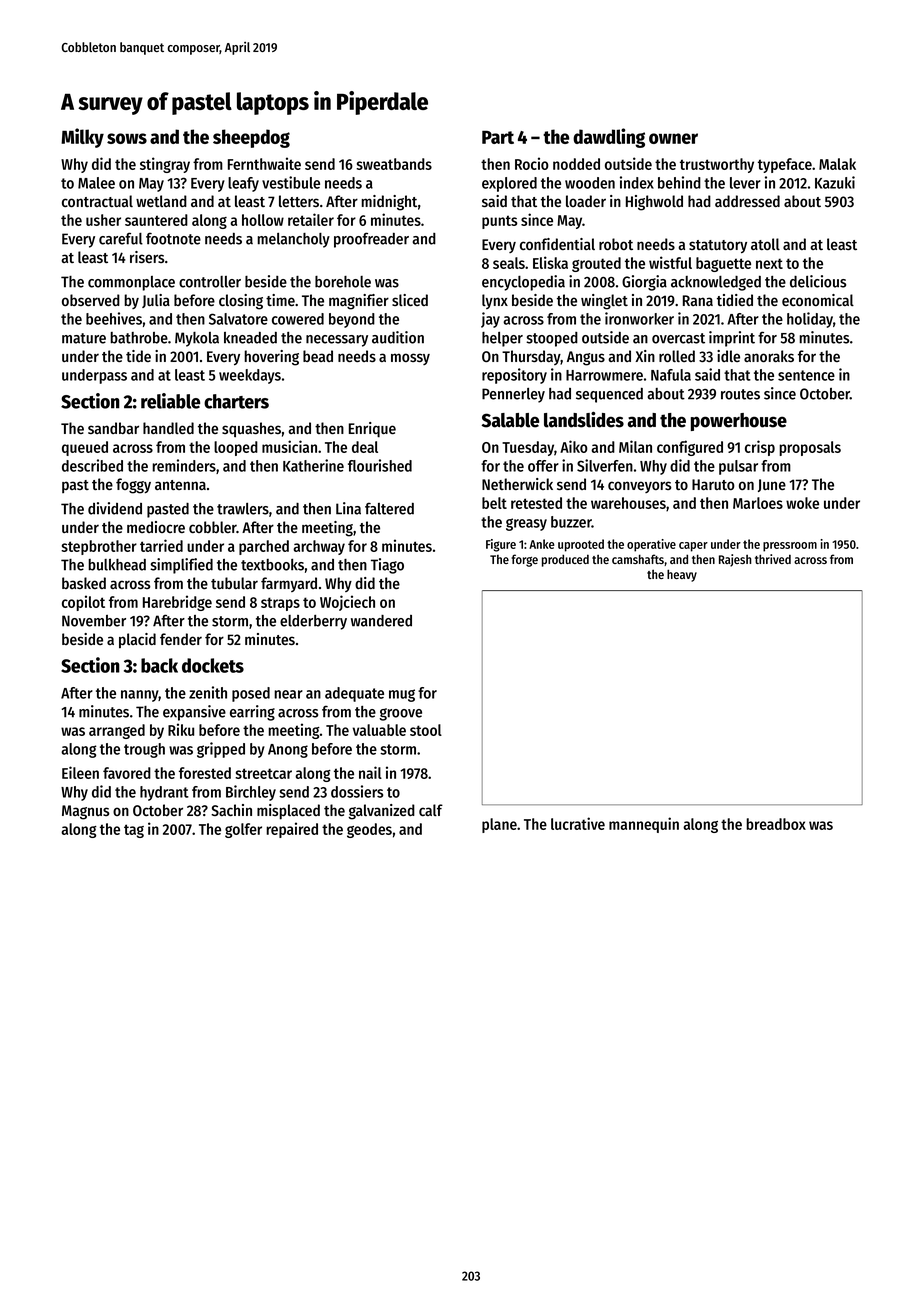 Image resolution: width=924 pixels, height=1314 pixels. Describe the element at coordinates (389, 203) in the document. I see `midnight` at that location.
